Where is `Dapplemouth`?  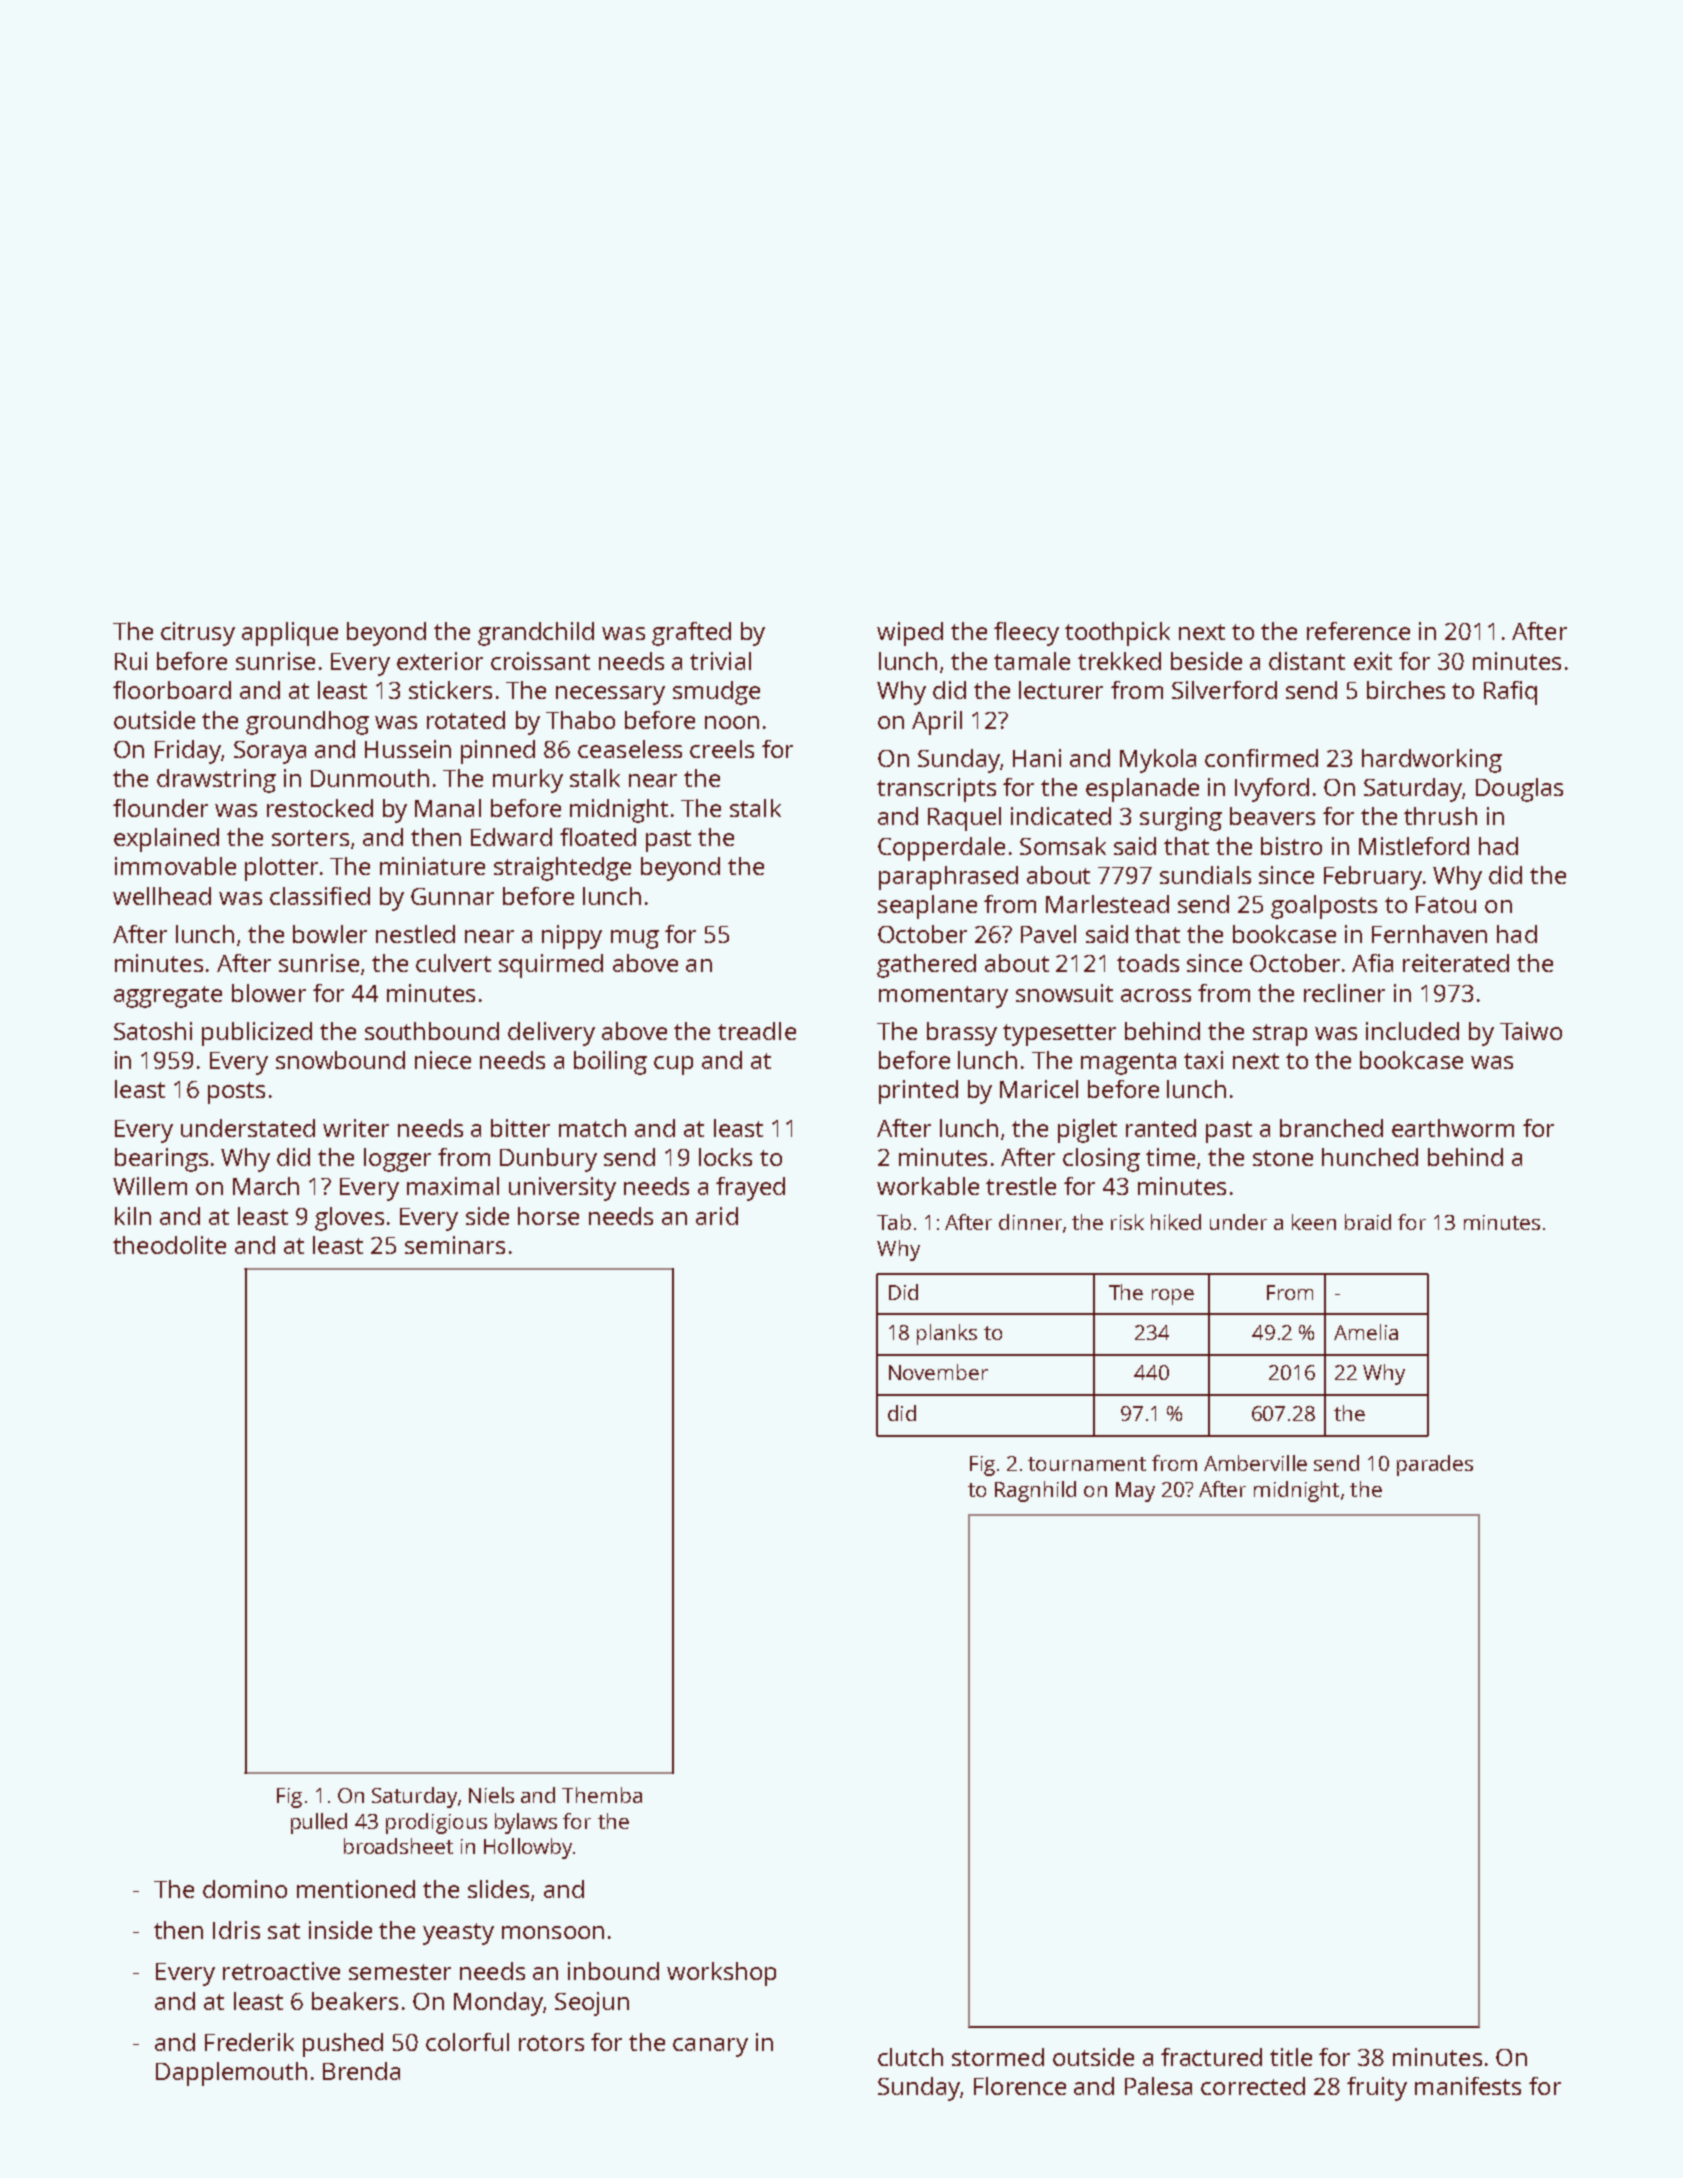 Dapplemouth is located at coordinates (231, 2074).
